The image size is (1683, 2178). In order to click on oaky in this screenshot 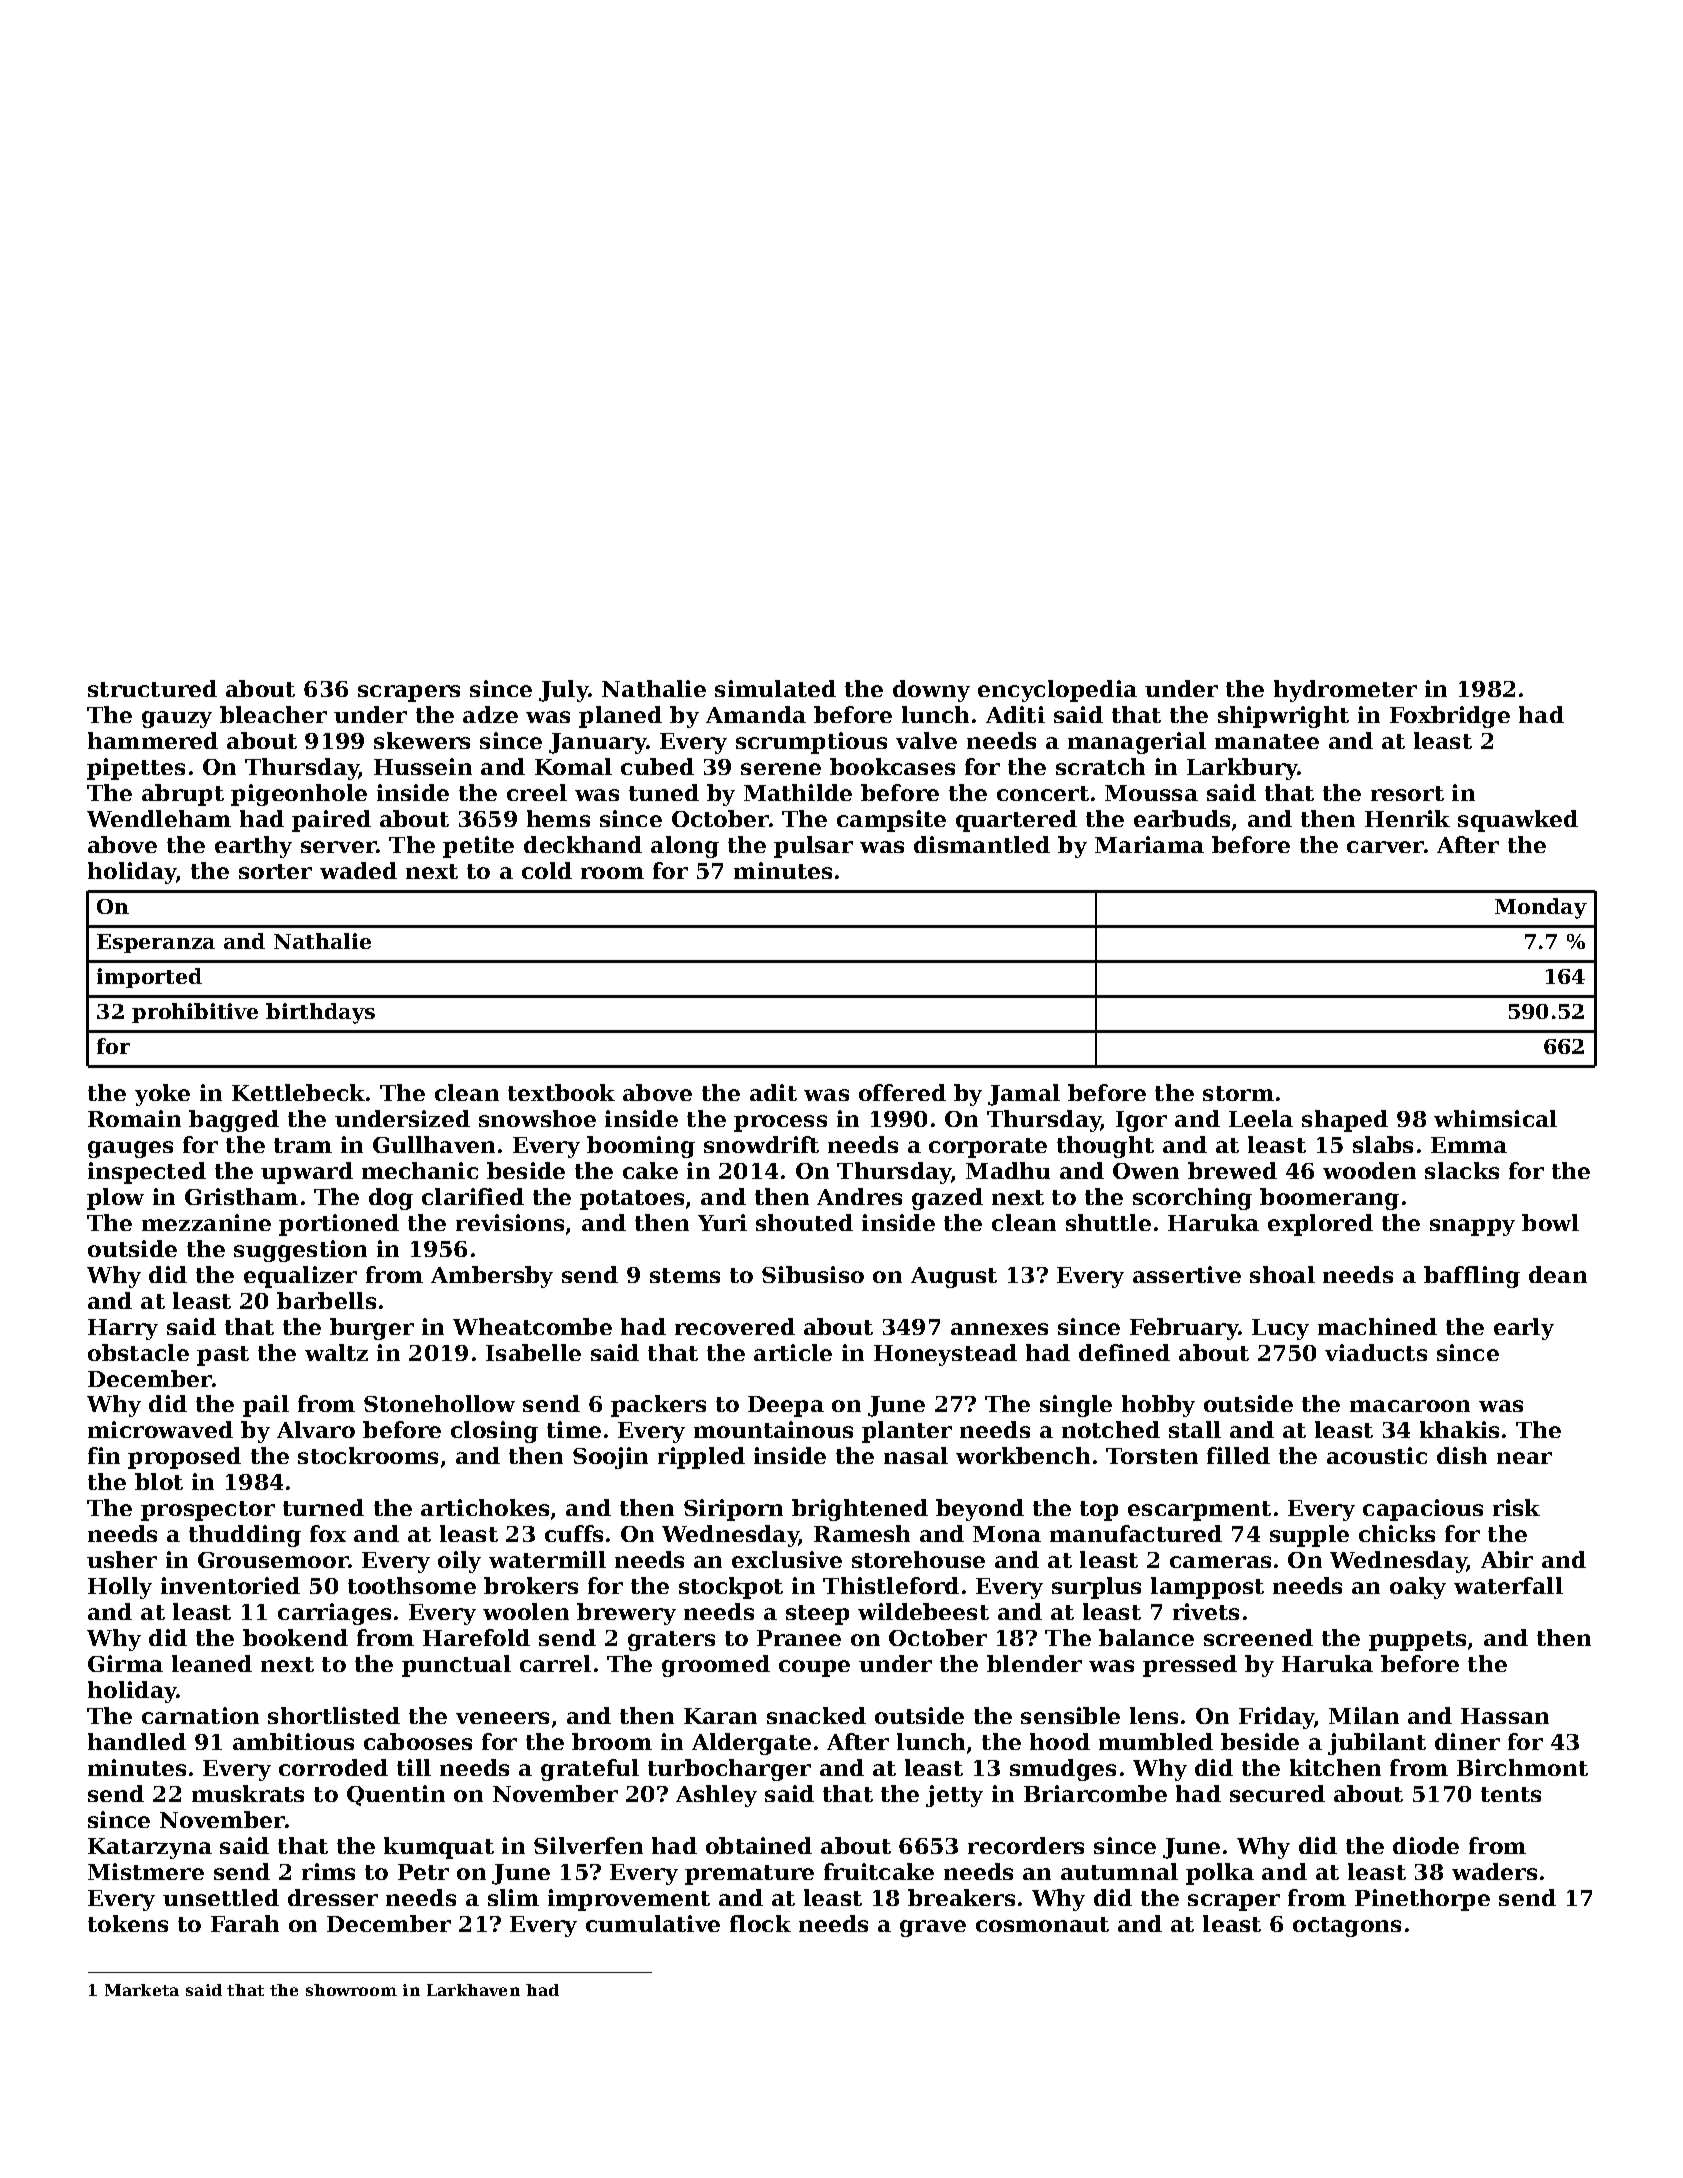, I will do `click(1418, 1588)`.
